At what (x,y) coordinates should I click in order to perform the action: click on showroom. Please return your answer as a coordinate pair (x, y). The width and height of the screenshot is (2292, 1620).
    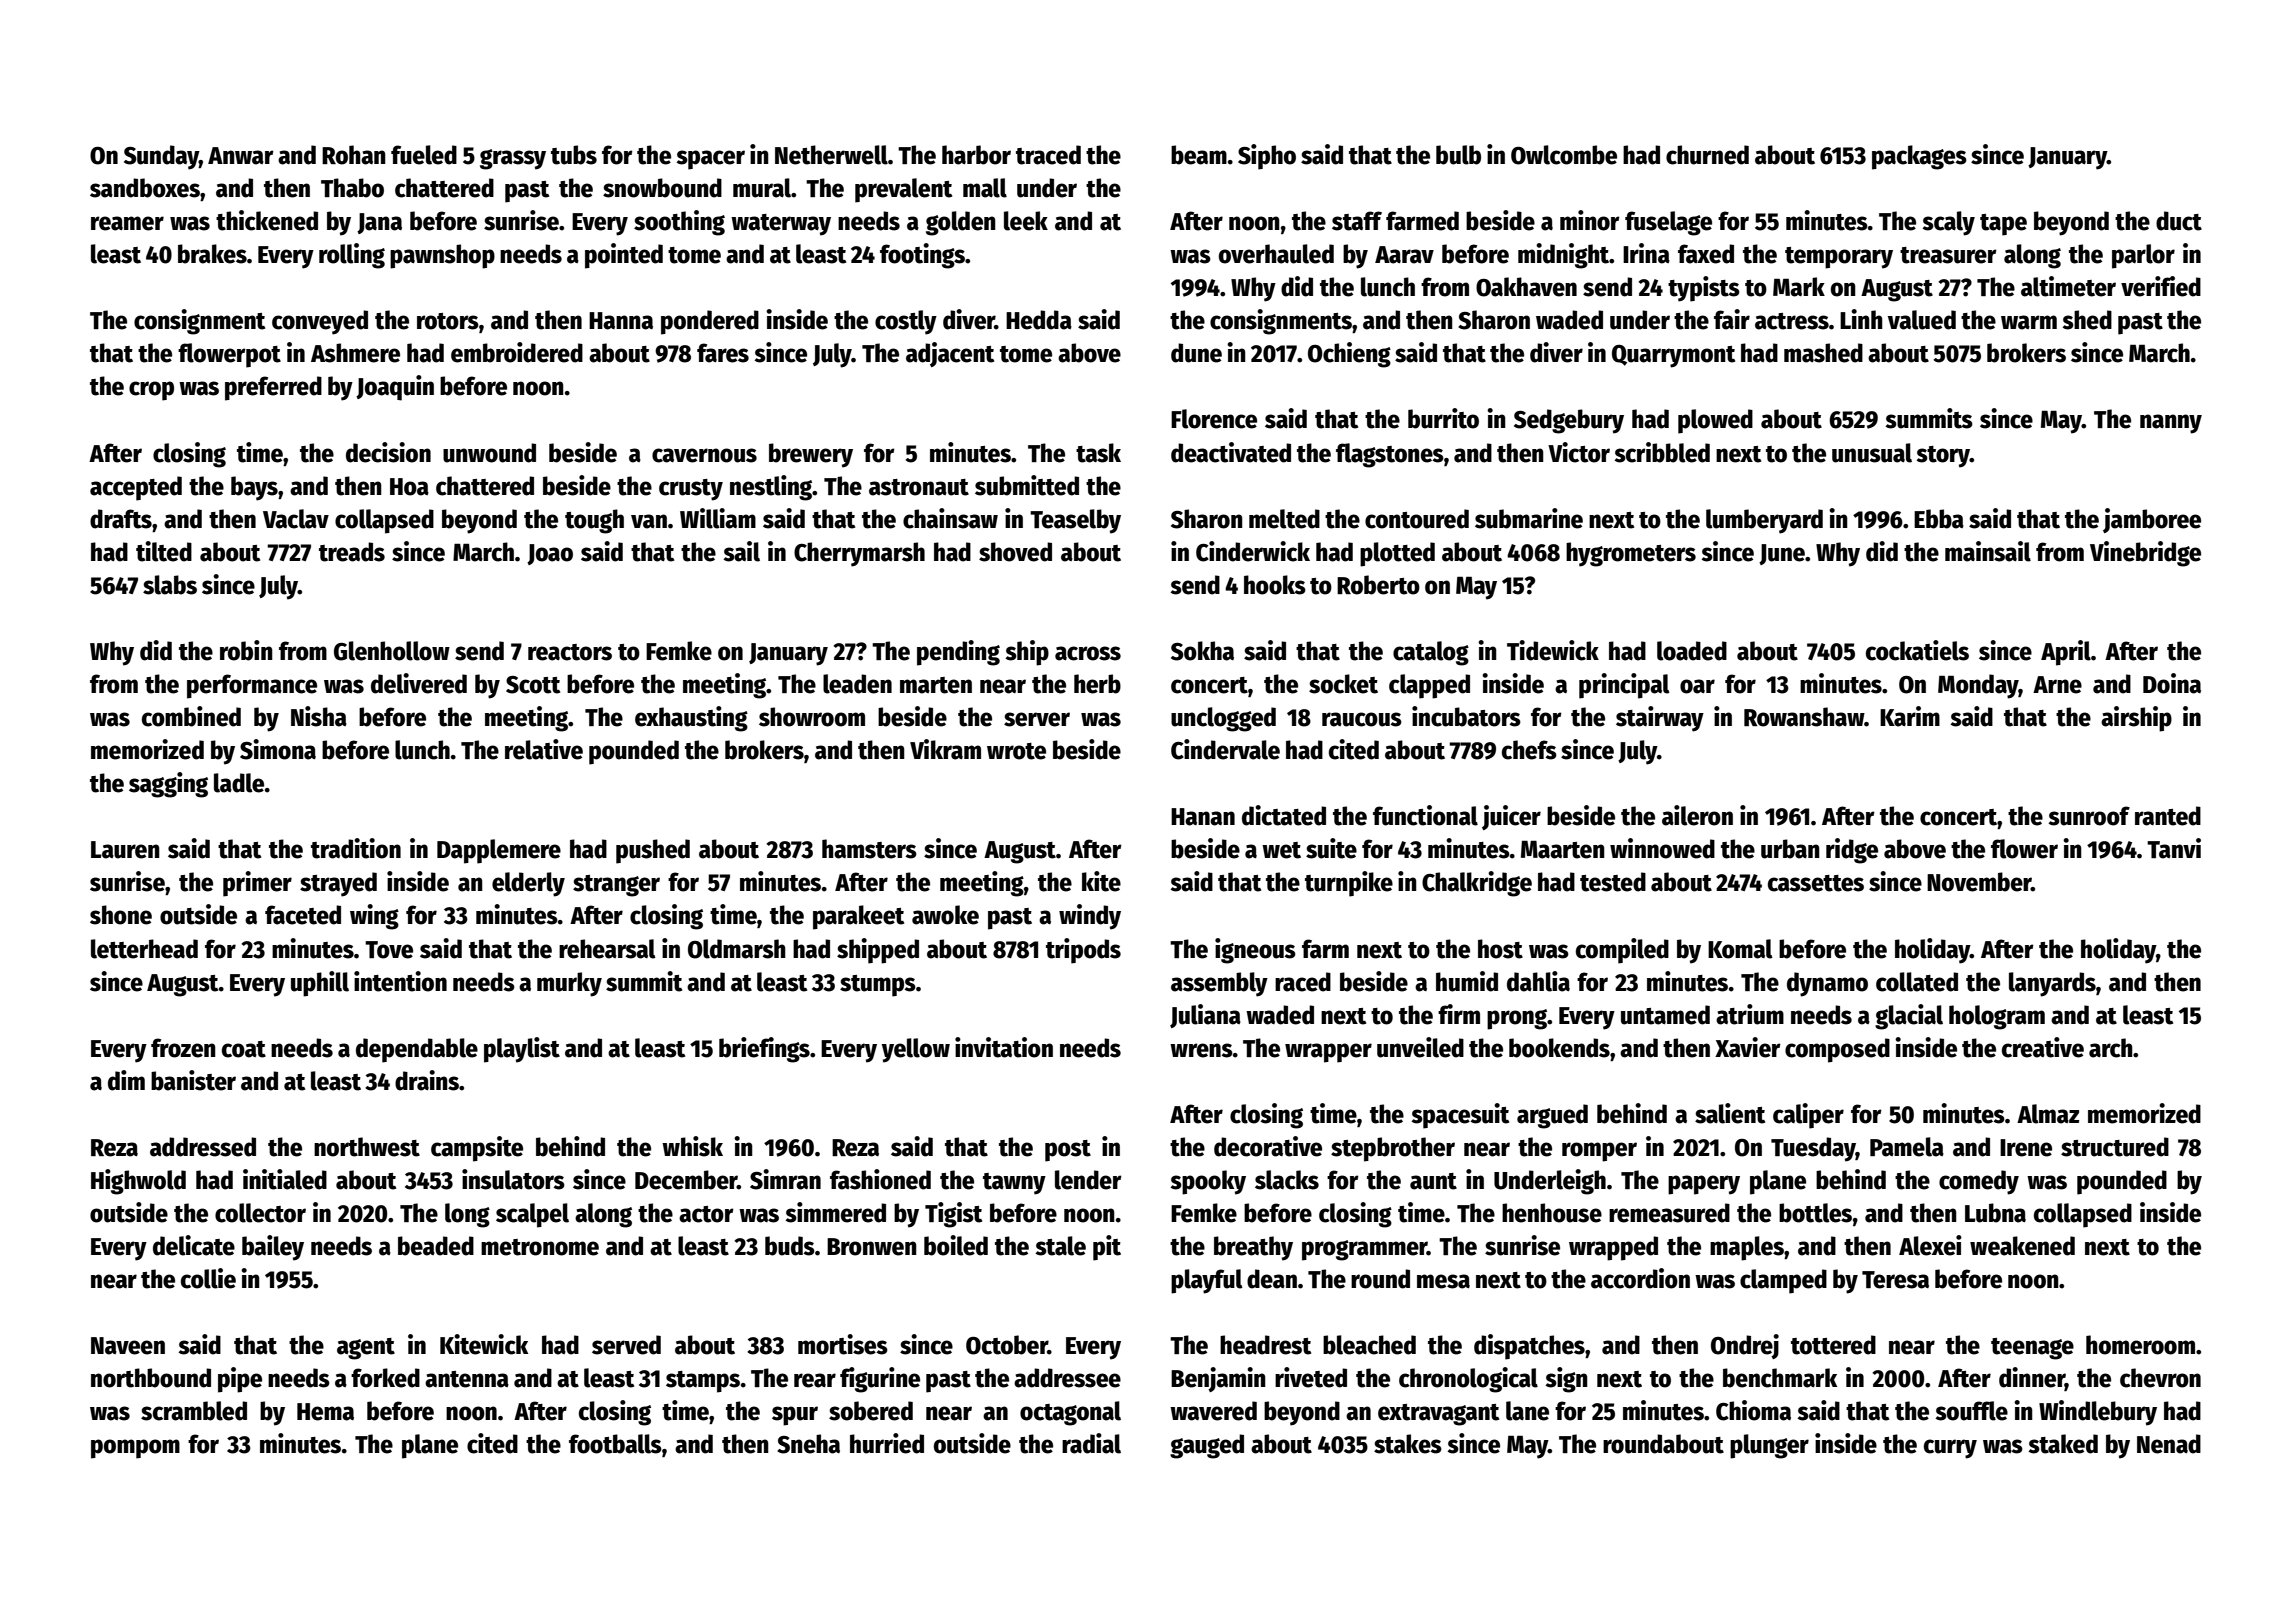
    Looking at the image, I should click on (812, 717).
